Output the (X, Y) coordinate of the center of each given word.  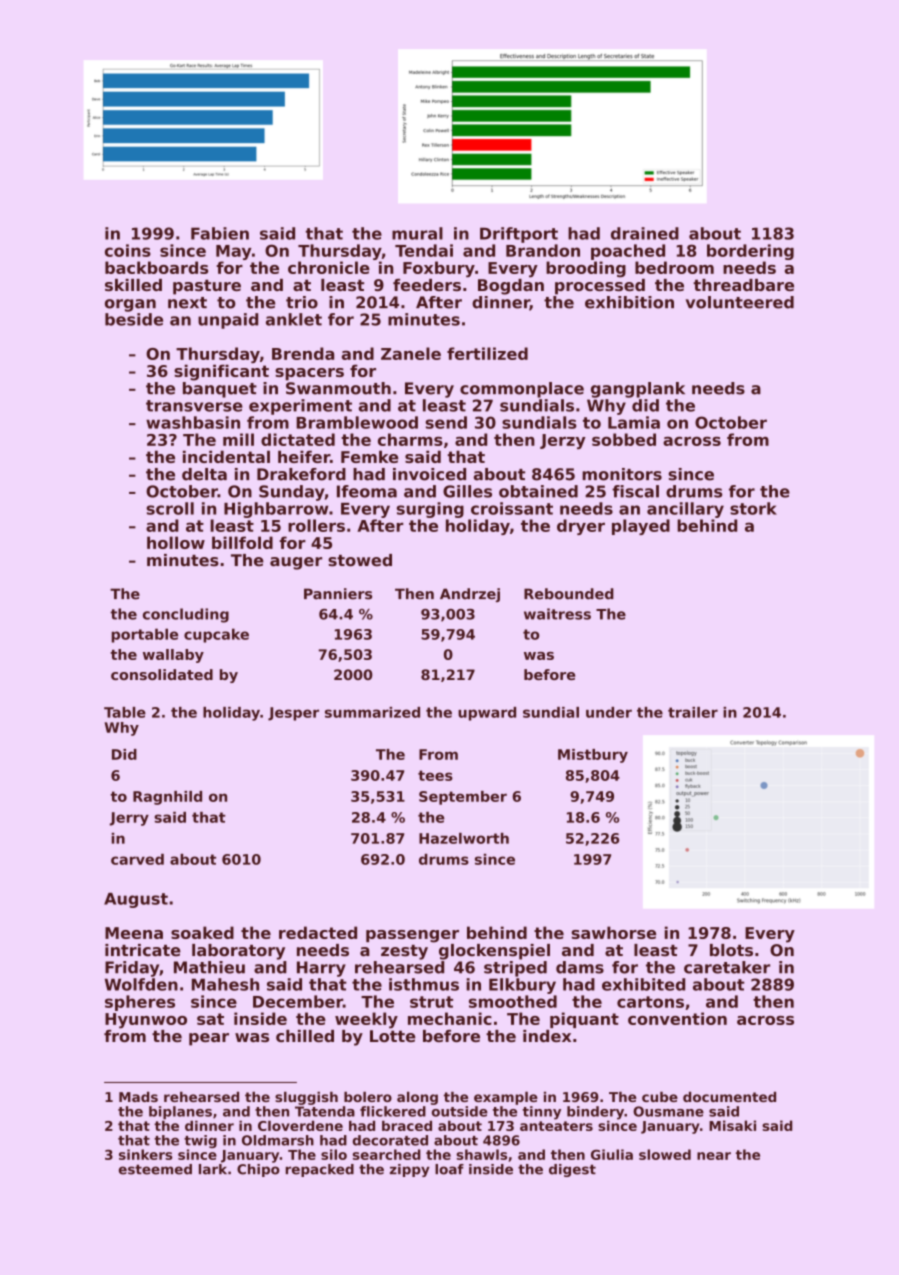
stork (753, 508)
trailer (693, 712)
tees (435, 775)
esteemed (155, 1169)
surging (430, 510)
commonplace (522, 390)
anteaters (556, 1126)
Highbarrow (276, 510)
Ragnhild (167, 798)
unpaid (228, 321)
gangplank (638, 390)
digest (572, 1170)
